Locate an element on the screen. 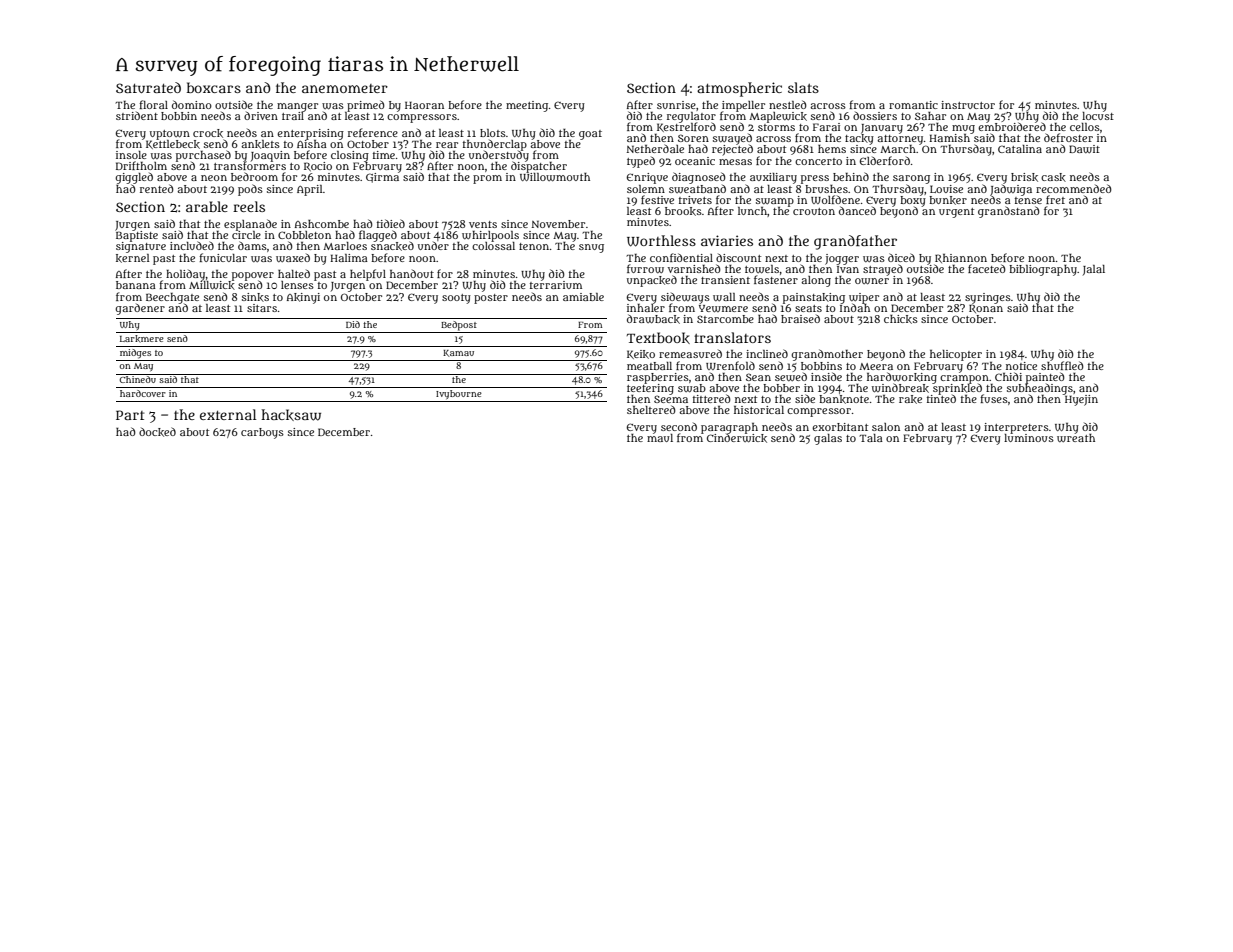 The width and height of the screenshot is (1233, 952). reels is located at coordinates (249, 206).
